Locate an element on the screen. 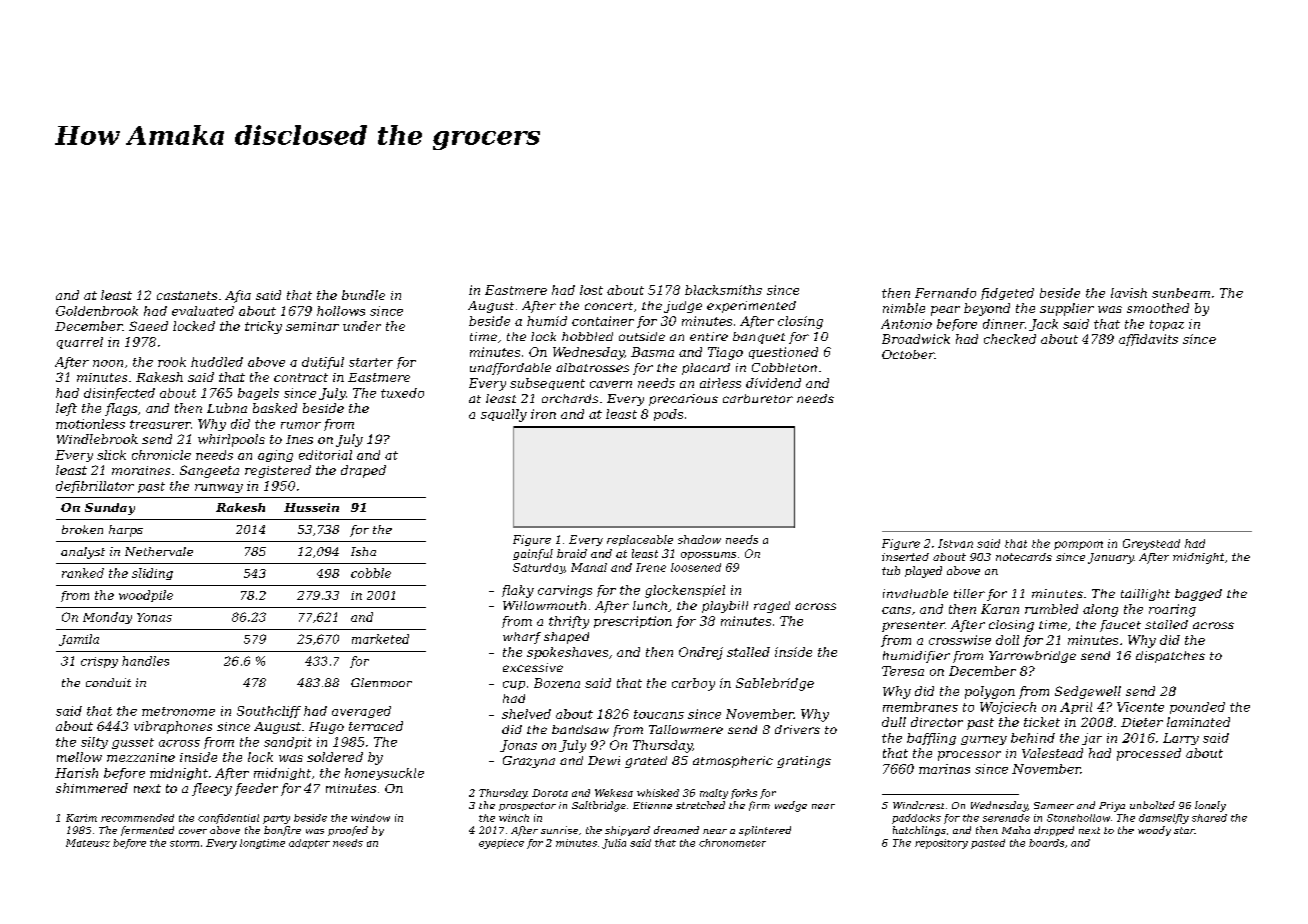  wedge is located at coordinates (791, 806).
